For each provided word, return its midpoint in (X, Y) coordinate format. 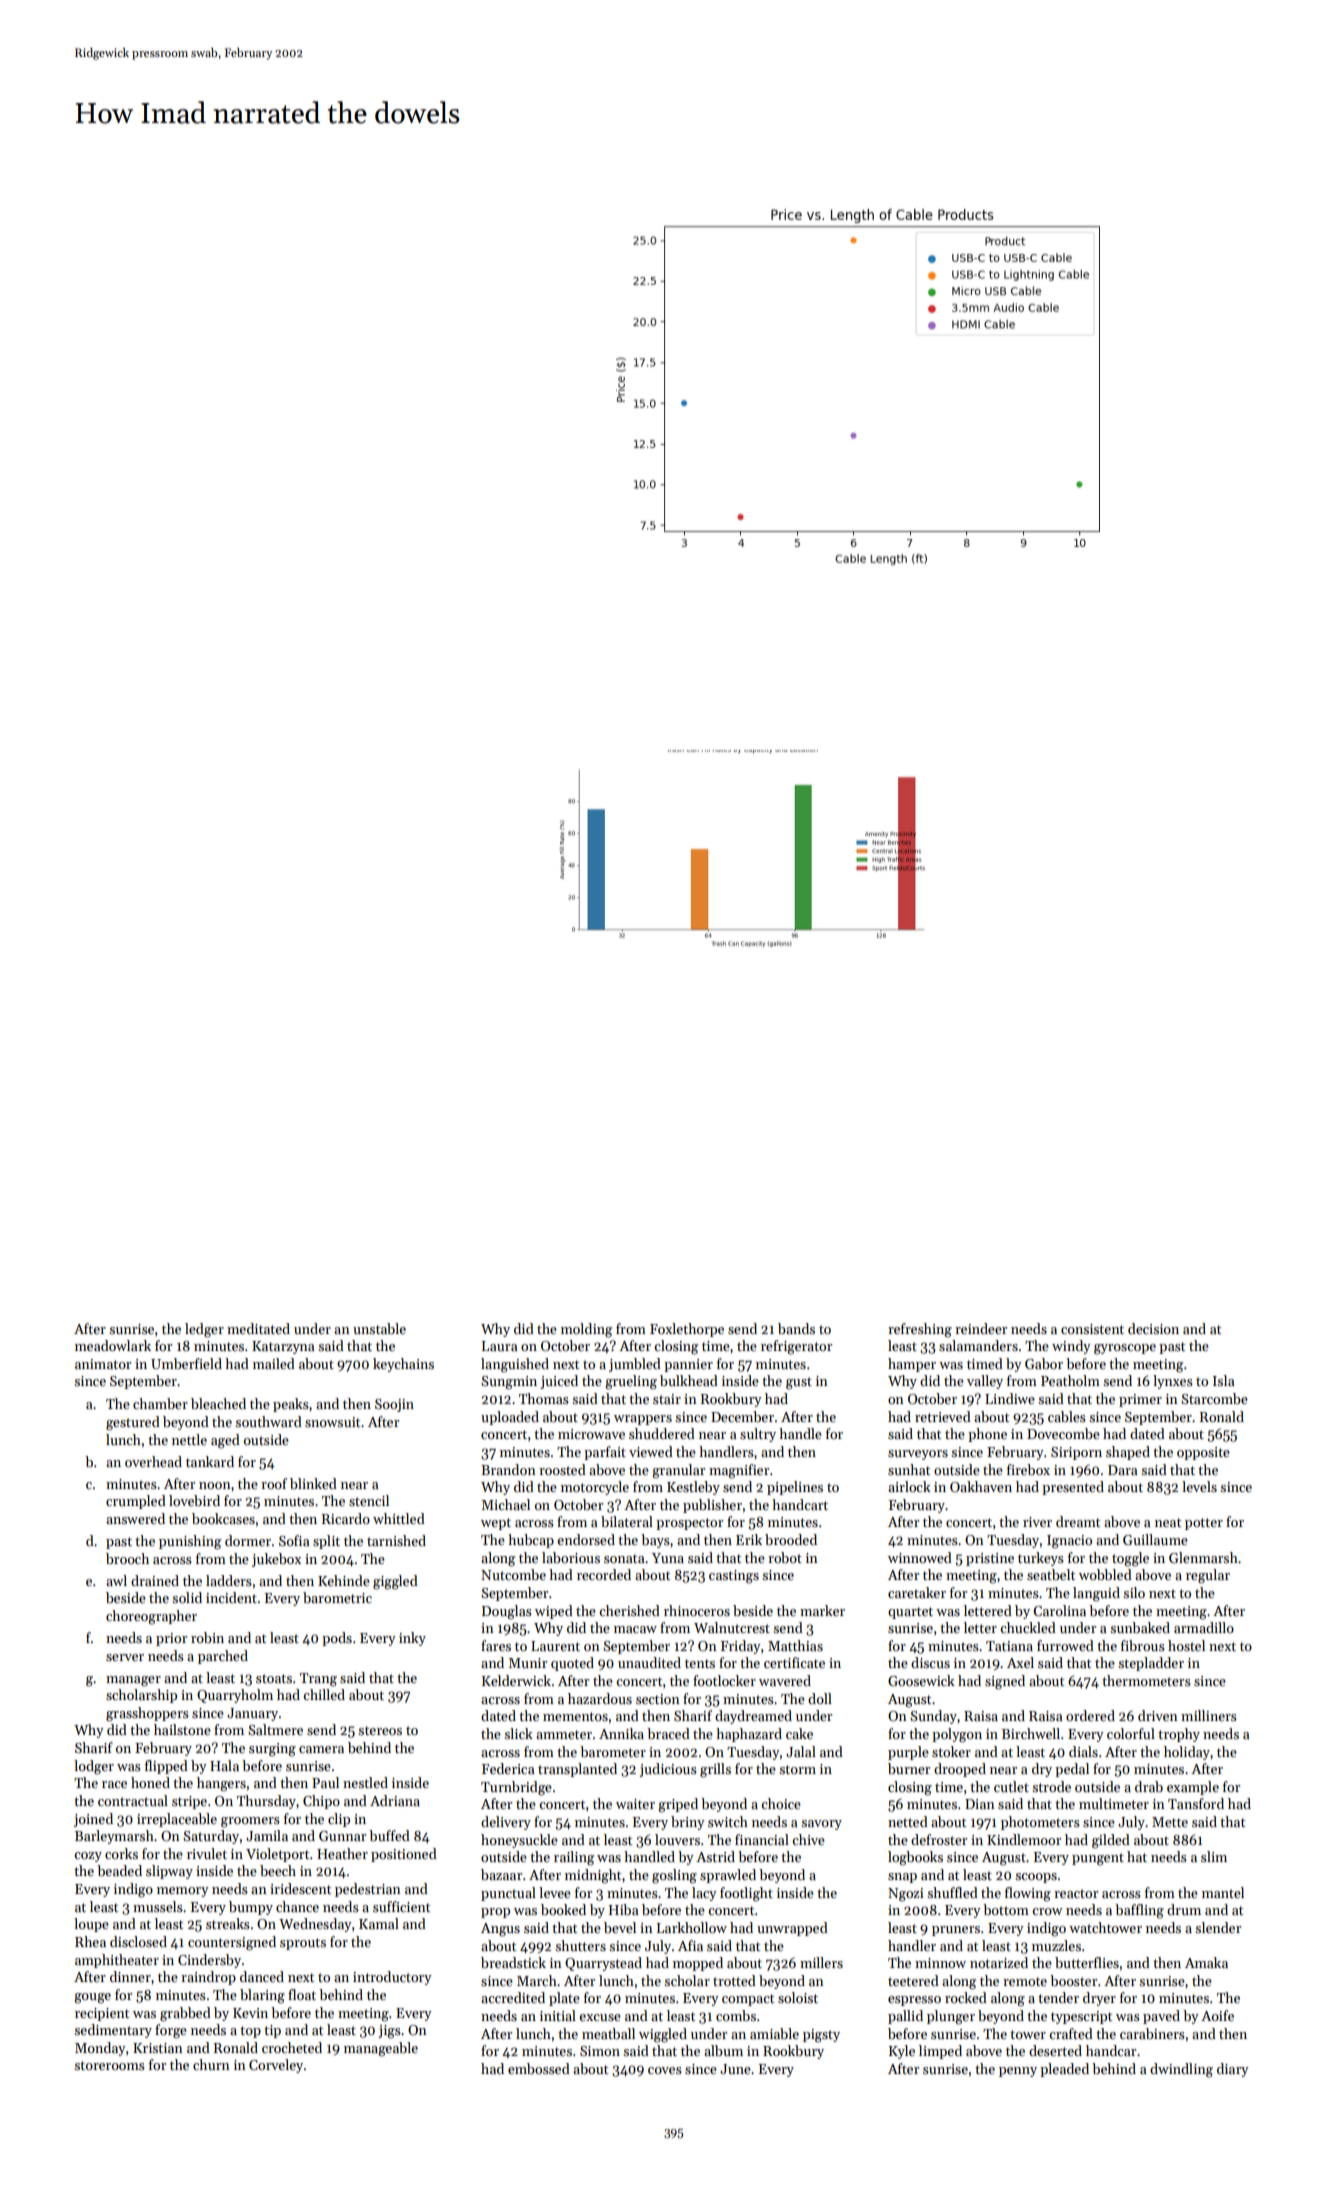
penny (1018, 2072)
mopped (698, 1964)
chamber (160, 1403)
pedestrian (368, 1890)
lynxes (1173, 1382)
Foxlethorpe (687, 1330)
